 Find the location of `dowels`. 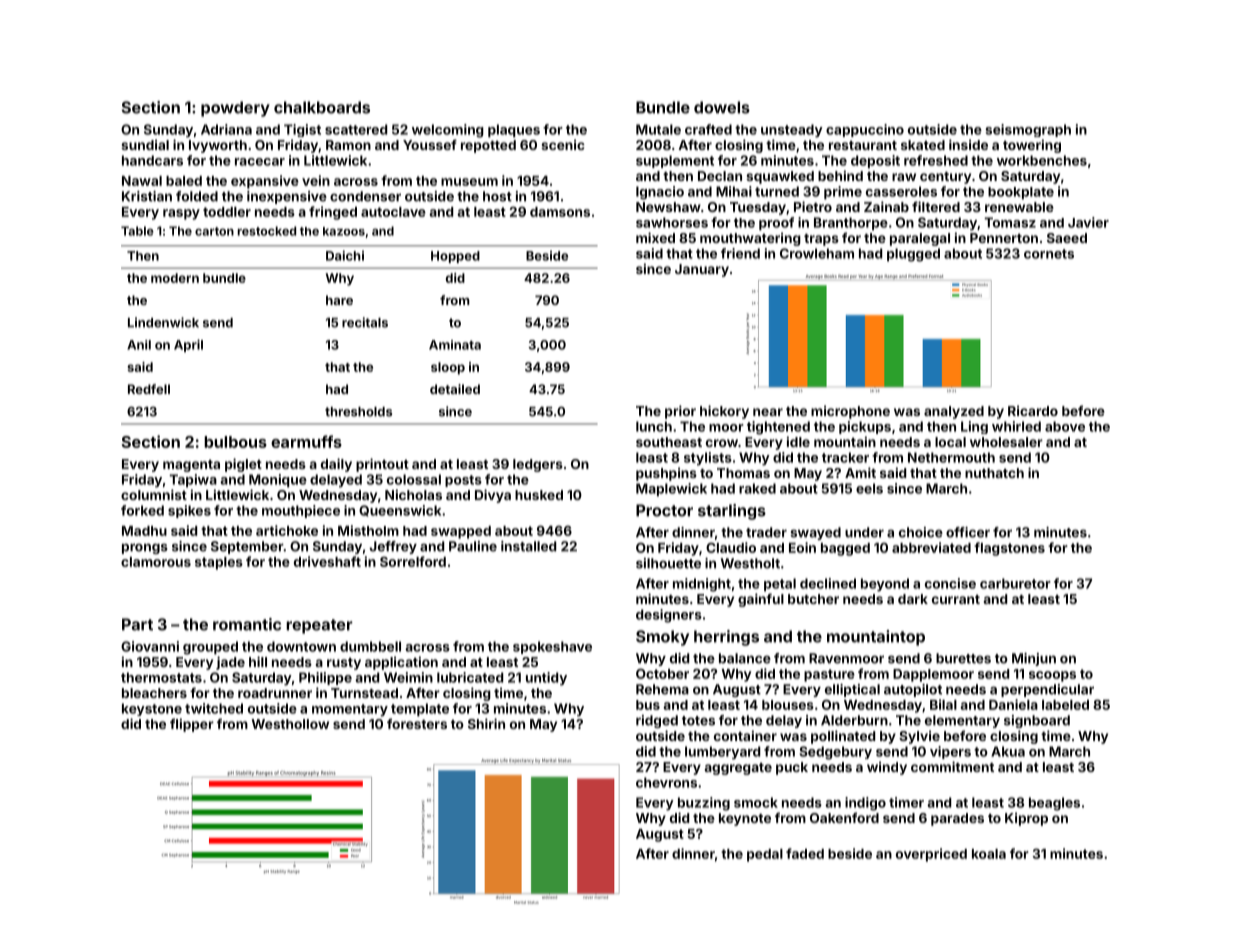

dowels is located at coordinates (722, 107).
